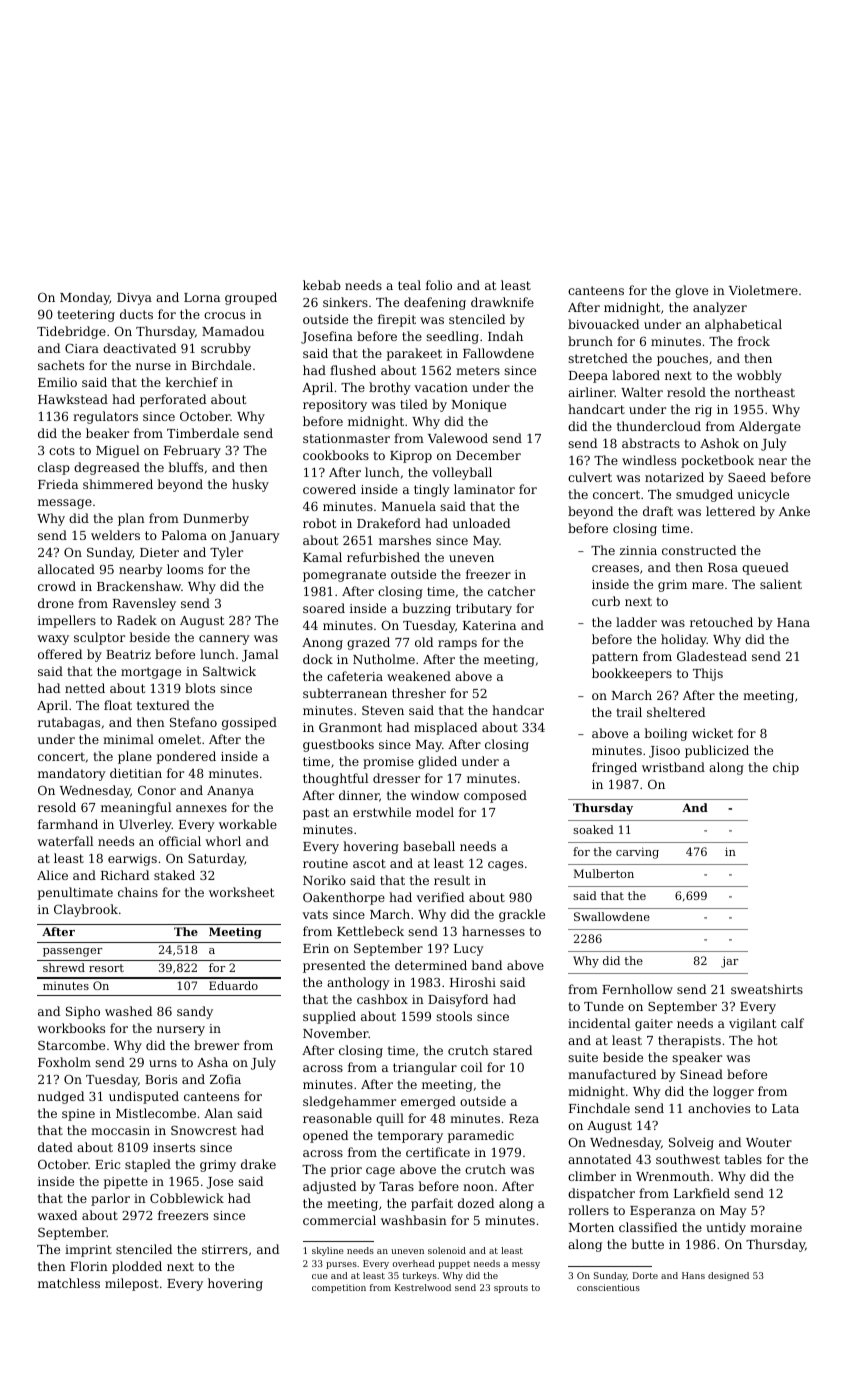 The image size is (849, 1400). I want to click on waxy, so click(53, 640).
